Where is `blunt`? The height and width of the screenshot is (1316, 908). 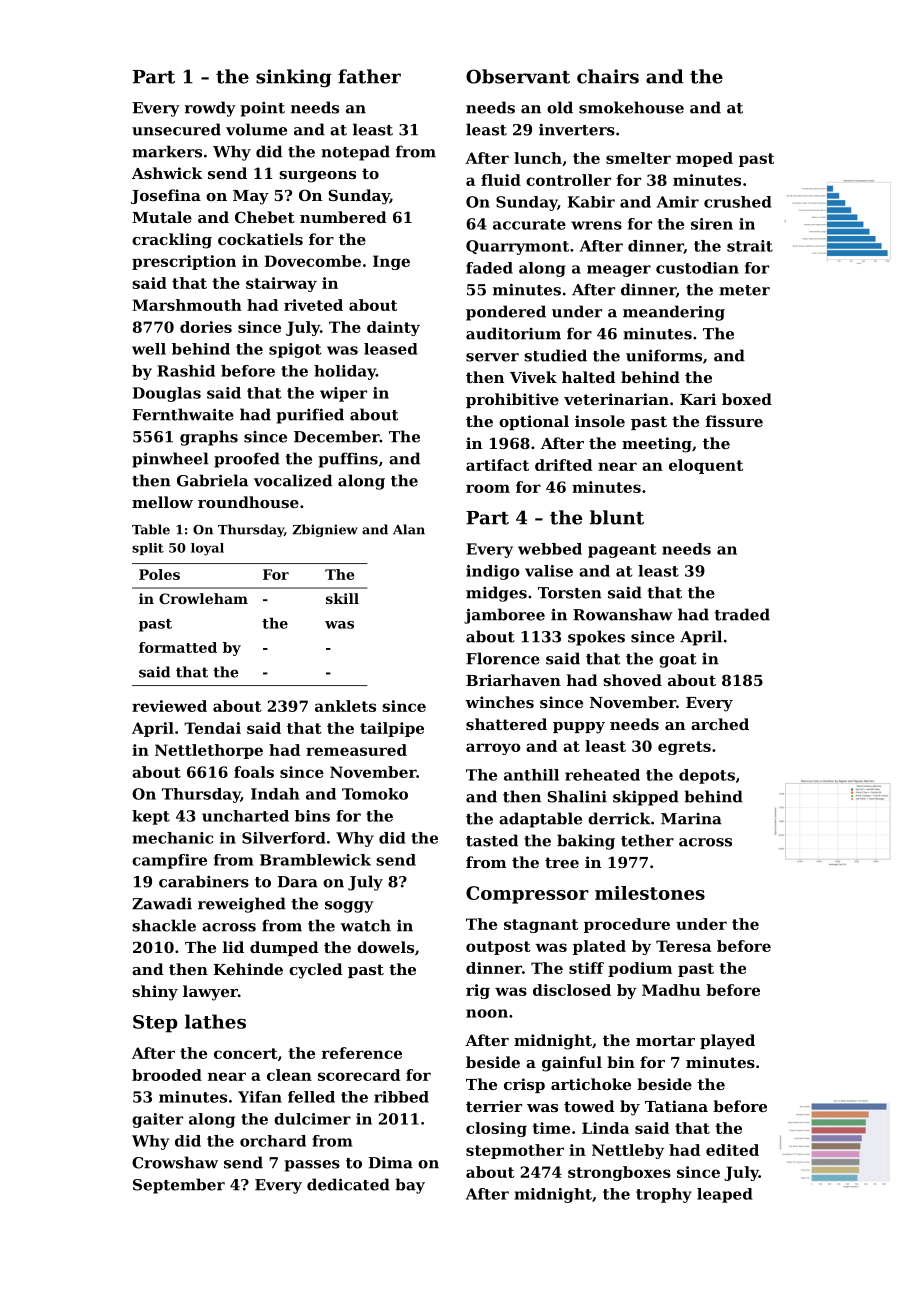
blunt is located at coordinates (617, 517).
